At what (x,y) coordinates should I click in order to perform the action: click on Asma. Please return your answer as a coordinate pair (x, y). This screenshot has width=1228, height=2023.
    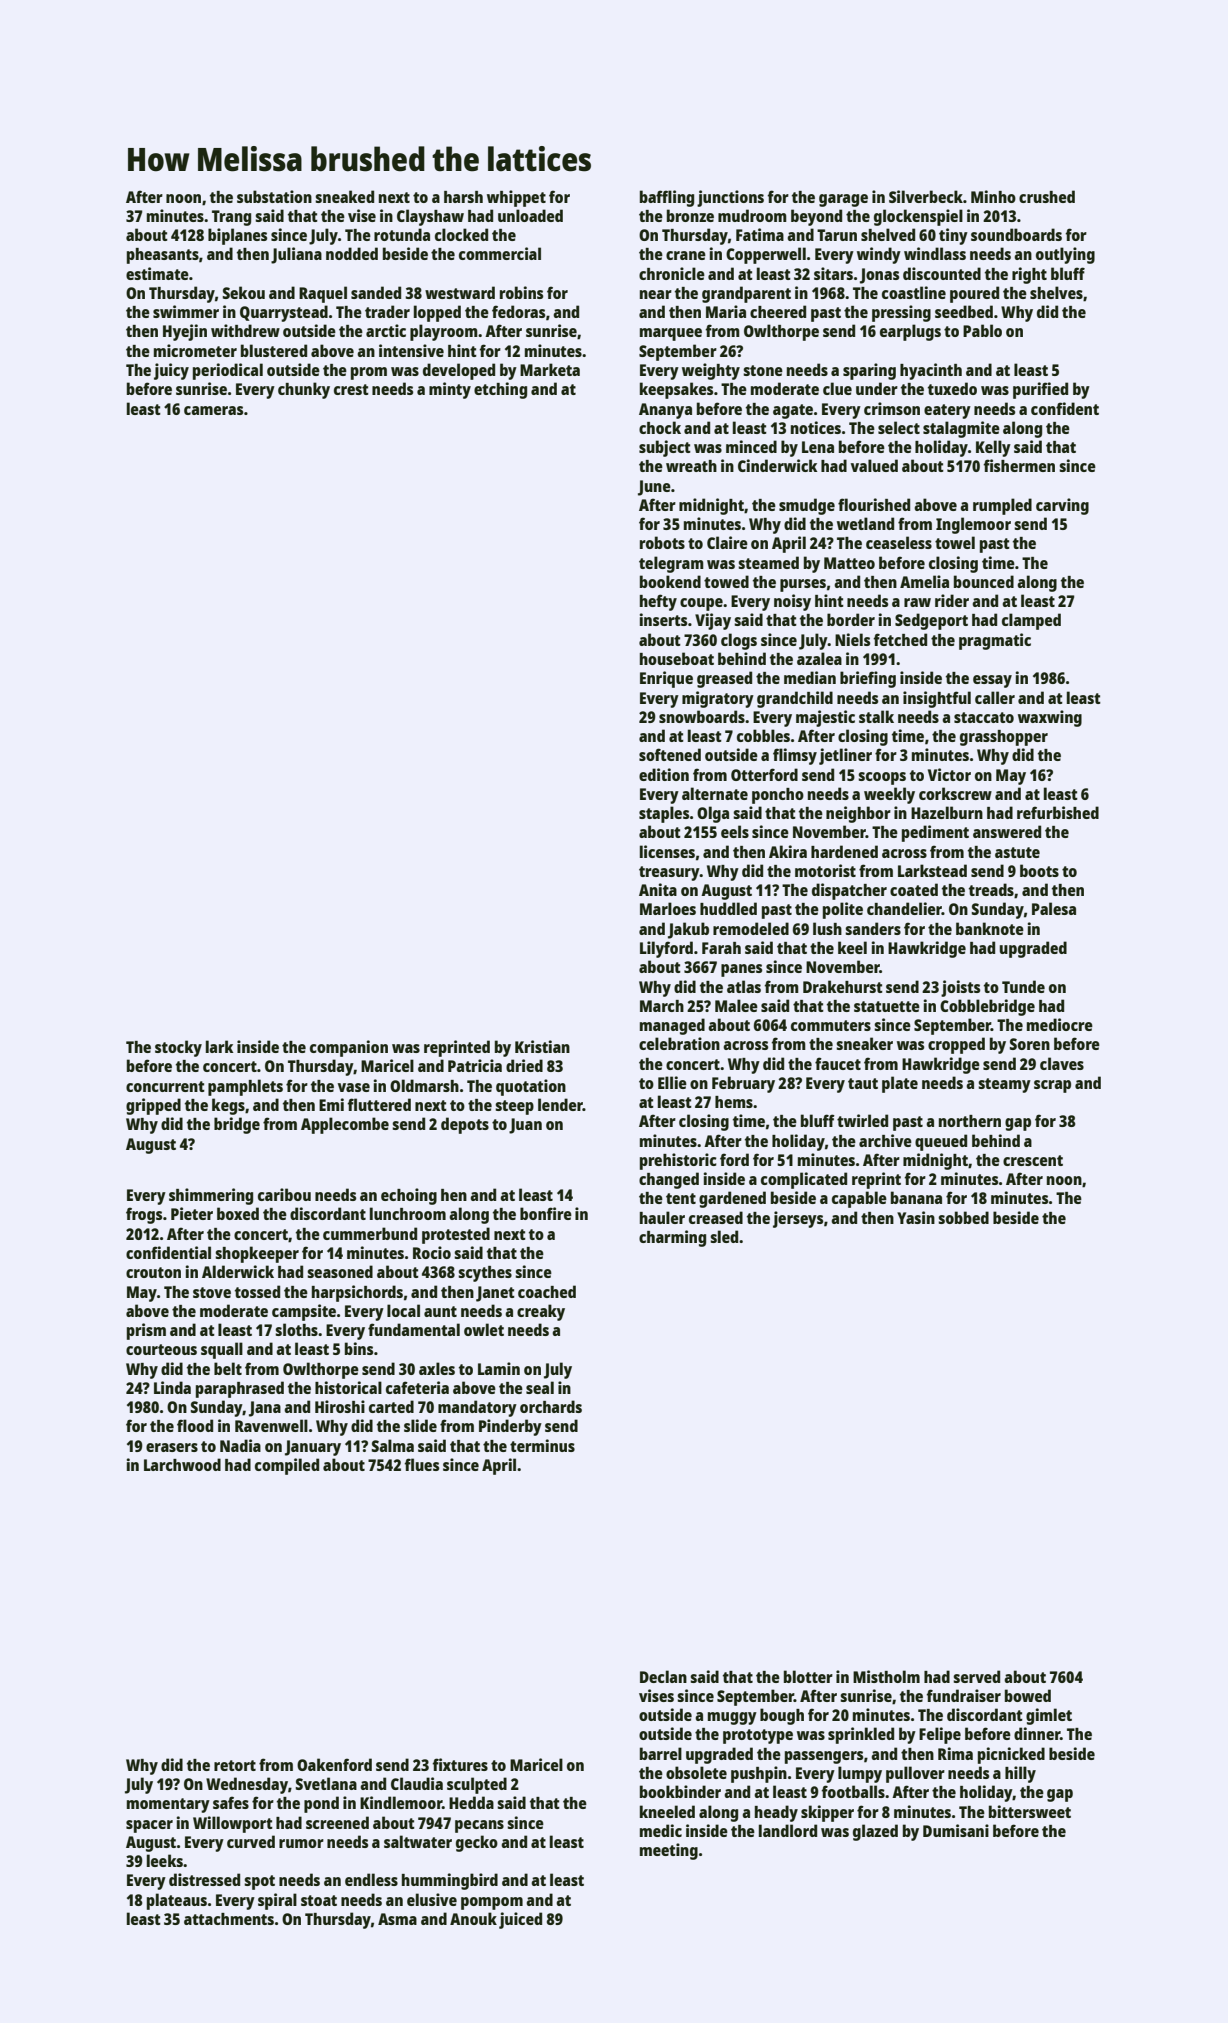
    Looking at the image, I should click on (397, 1919).
